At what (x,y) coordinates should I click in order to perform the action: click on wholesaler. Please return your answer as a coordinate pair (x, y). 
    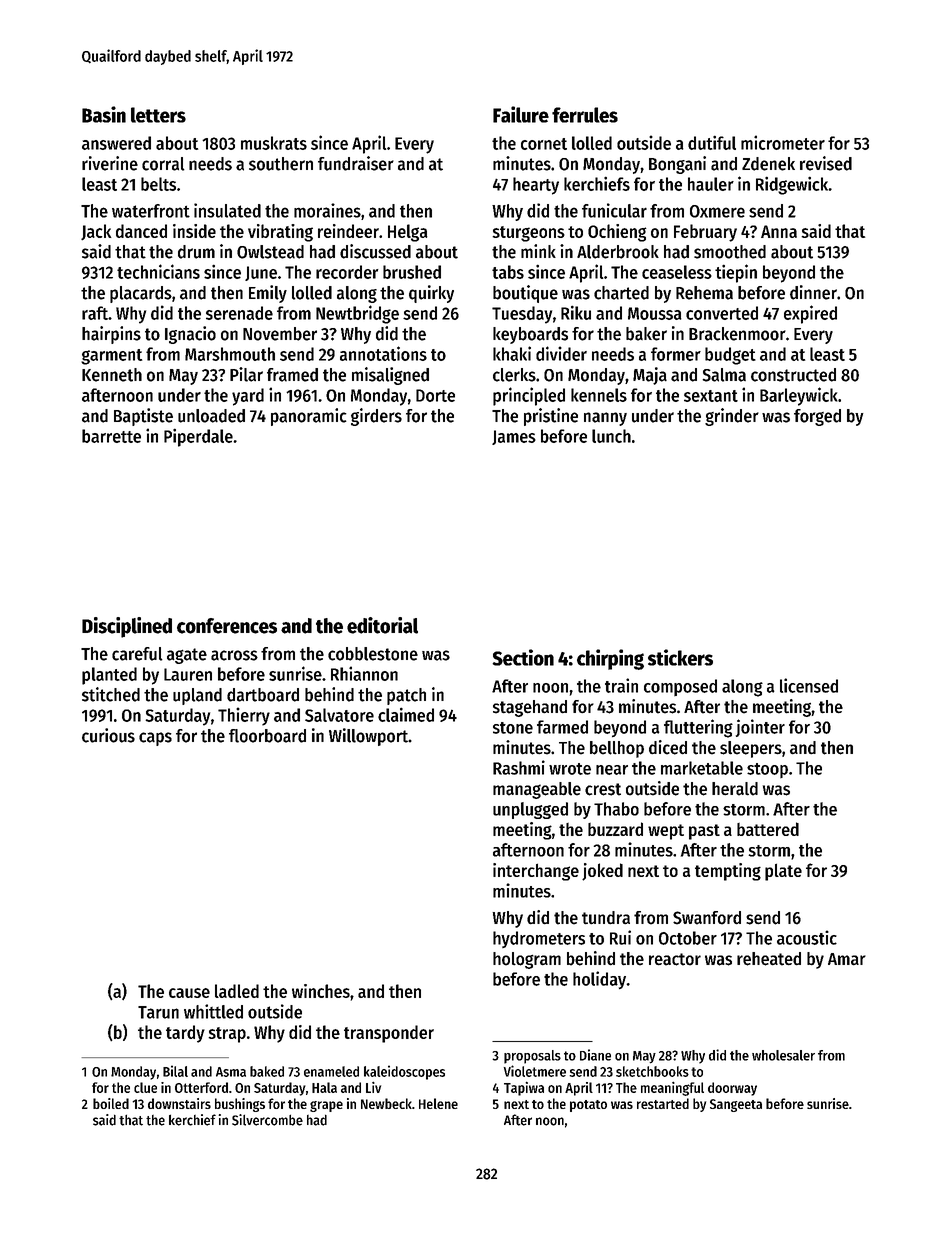
    Looking at the image, I should click on (783, 1055).
